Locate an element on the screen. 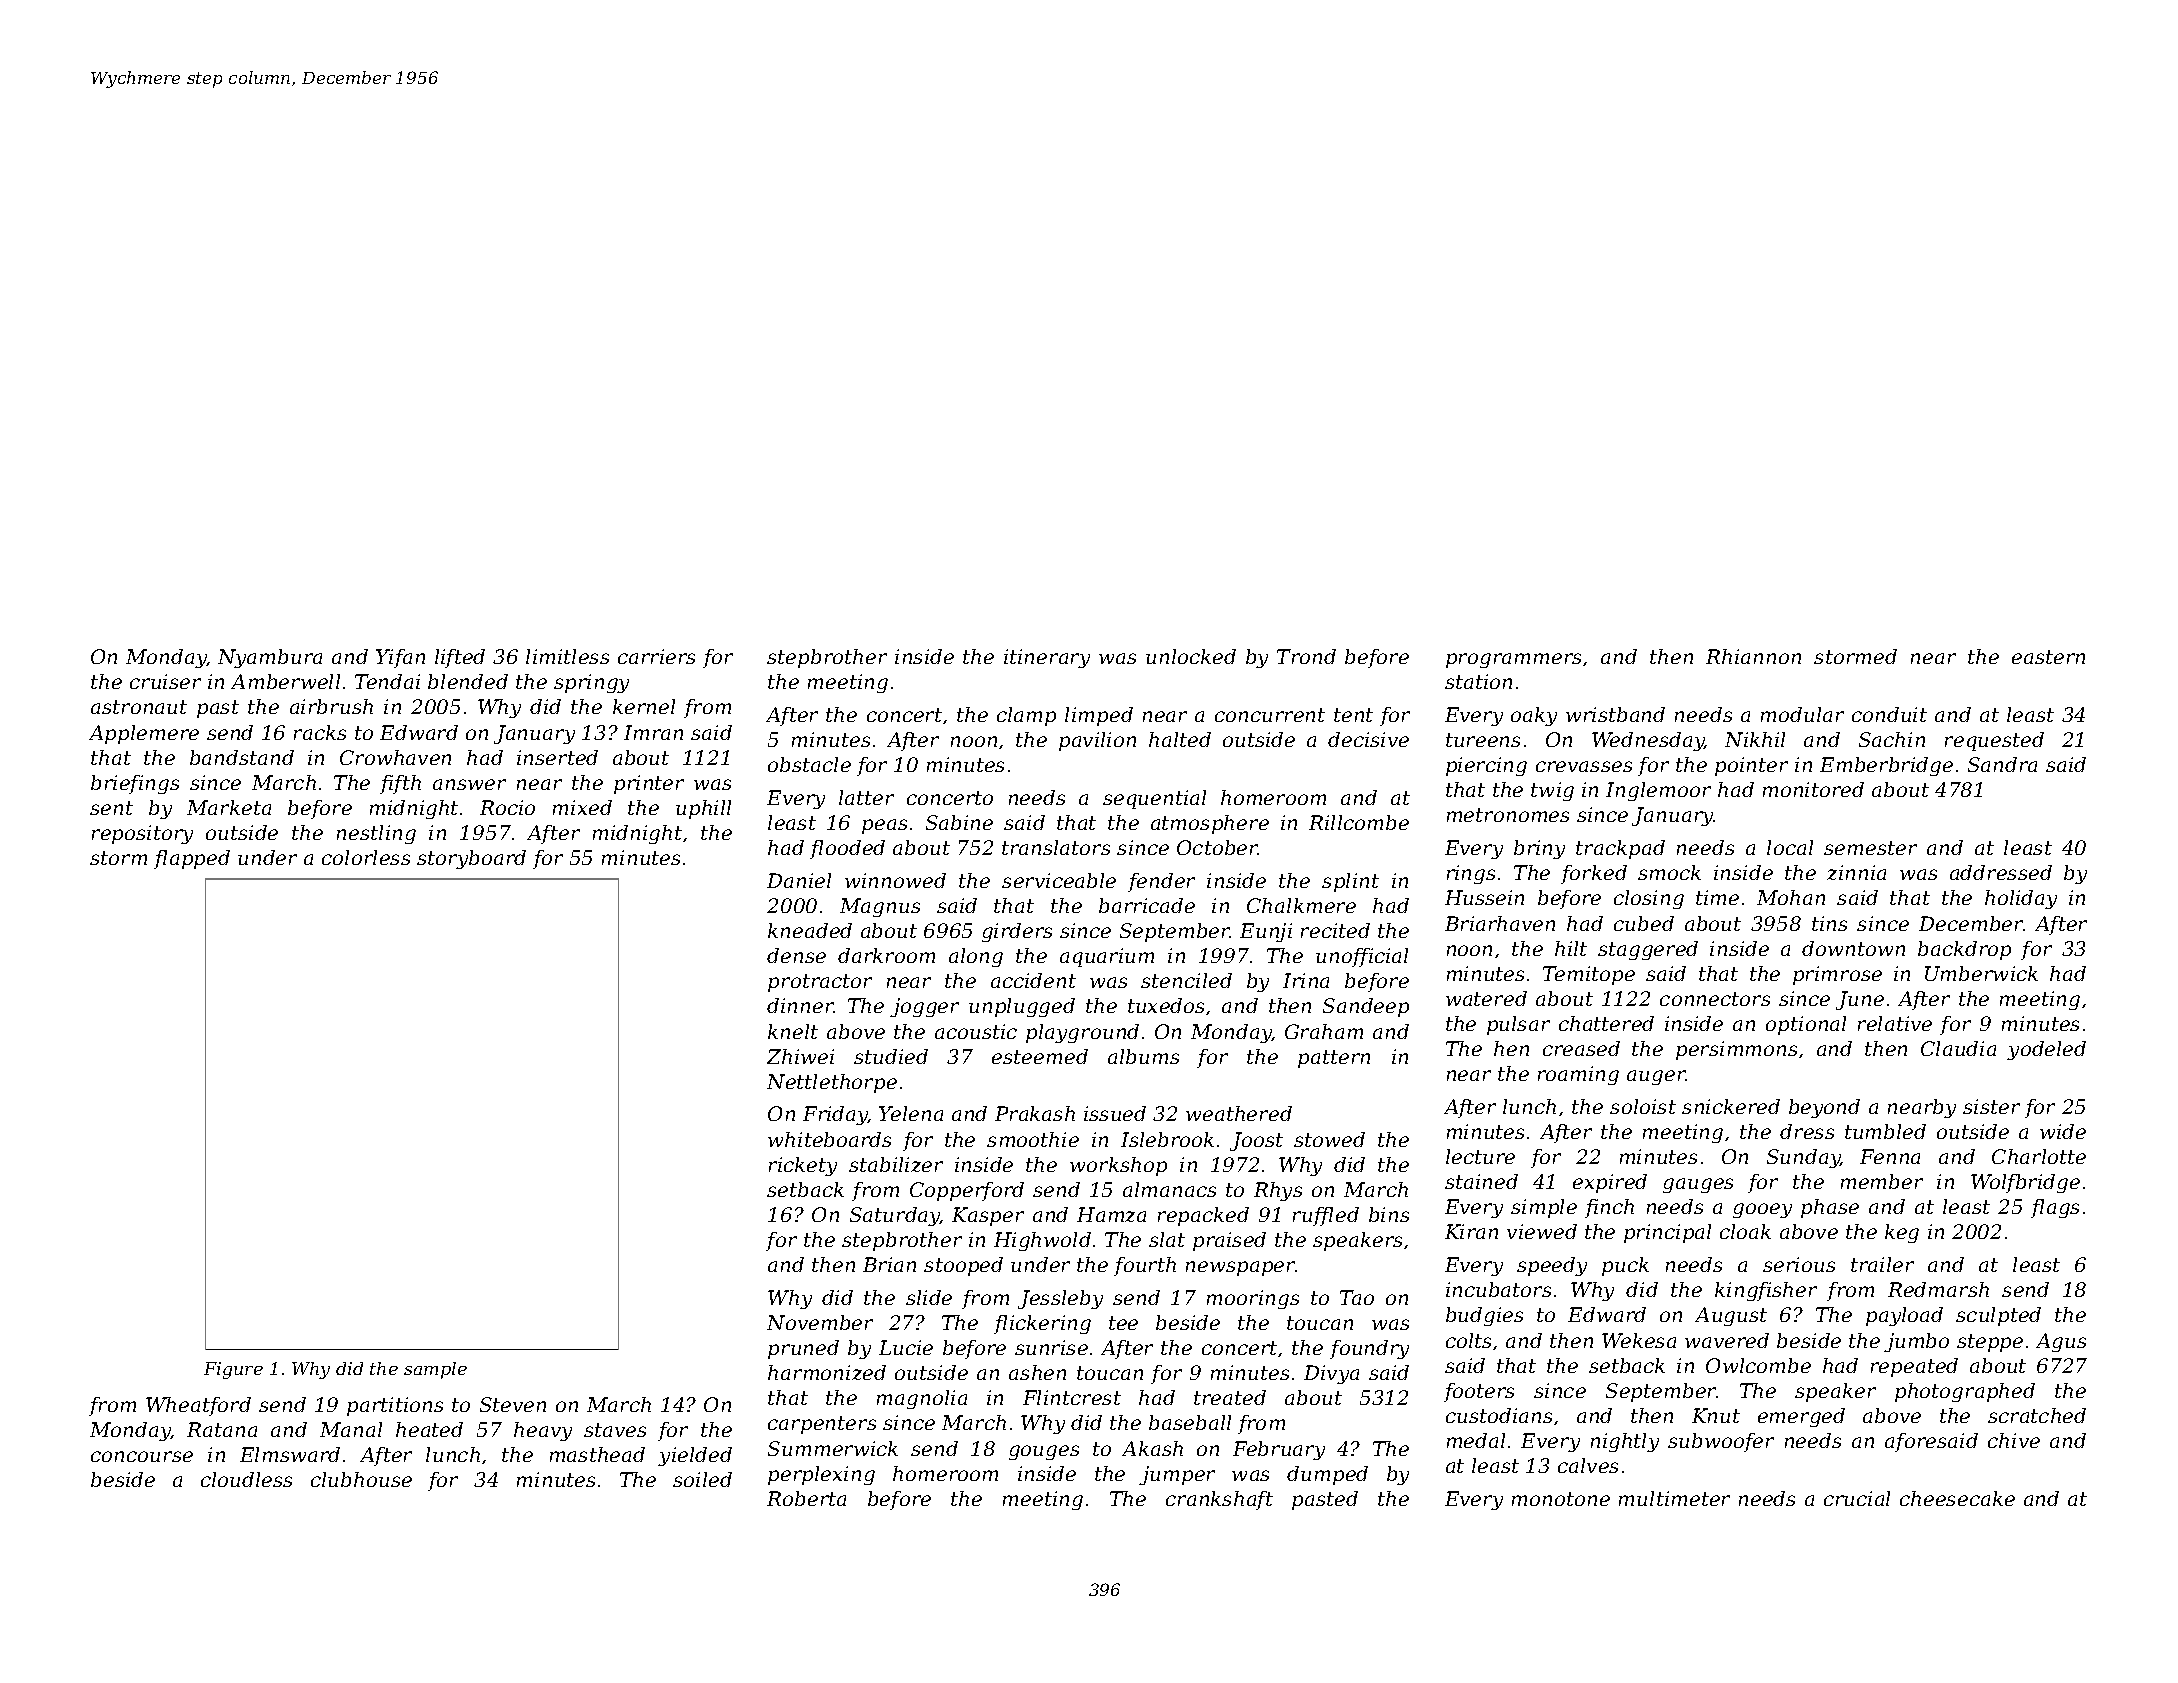 This screenshot has height=1683, width=2178. Roberta is located at coordinates (806, 1498).
